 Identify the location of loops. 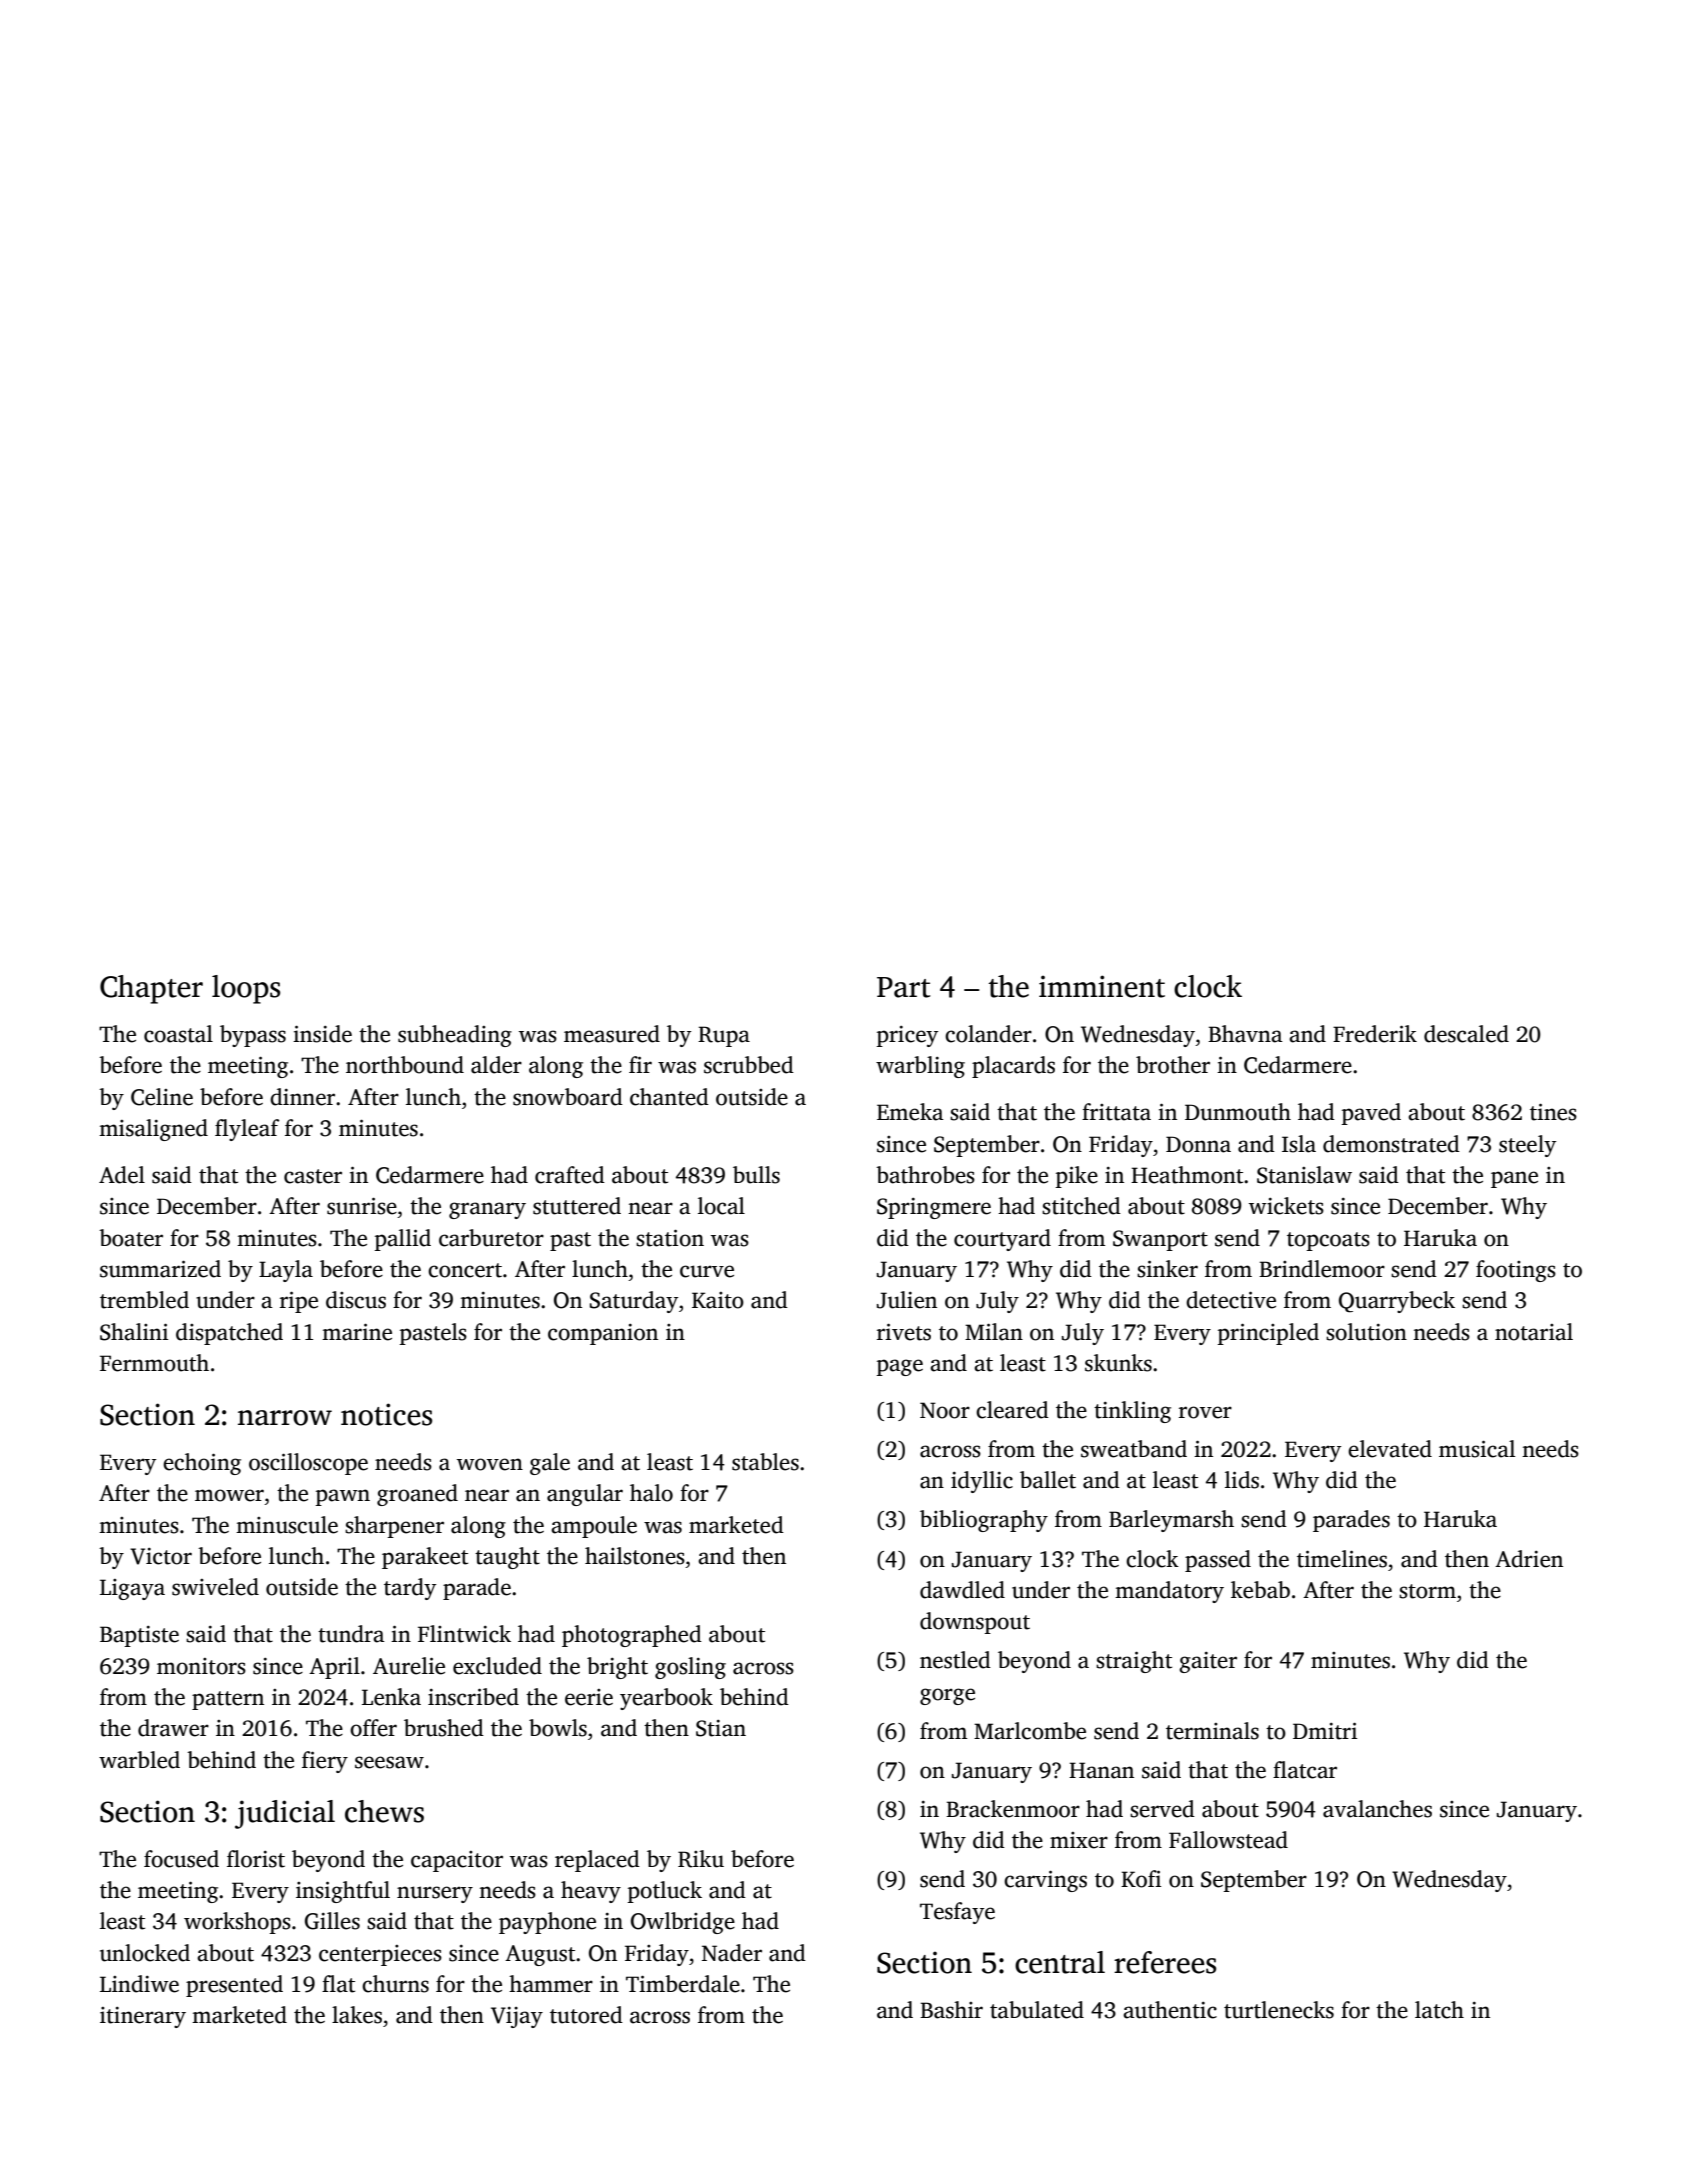
(246, 989).
